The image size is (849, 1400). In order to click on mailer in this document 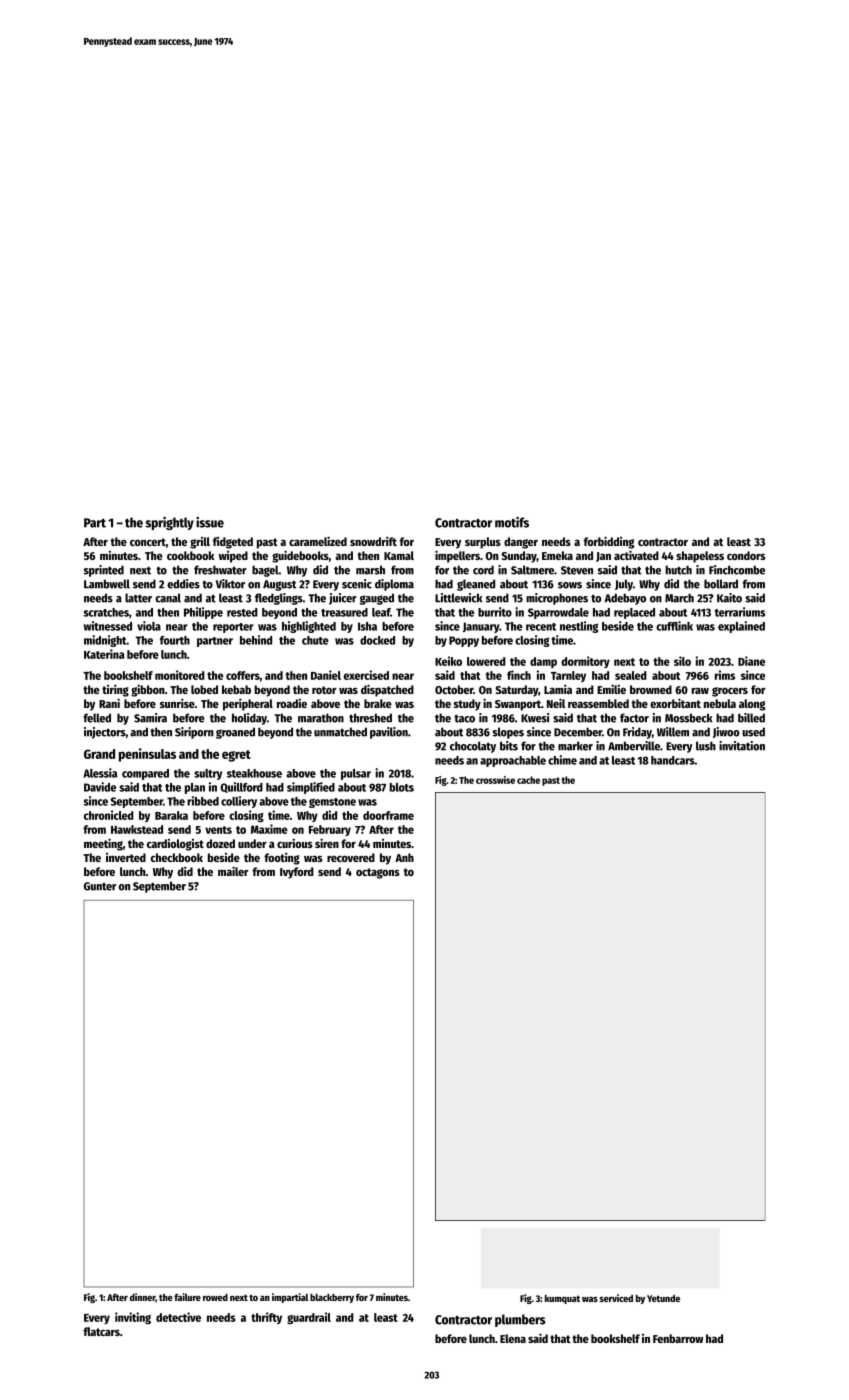, I will do `click(233, 871)`.
